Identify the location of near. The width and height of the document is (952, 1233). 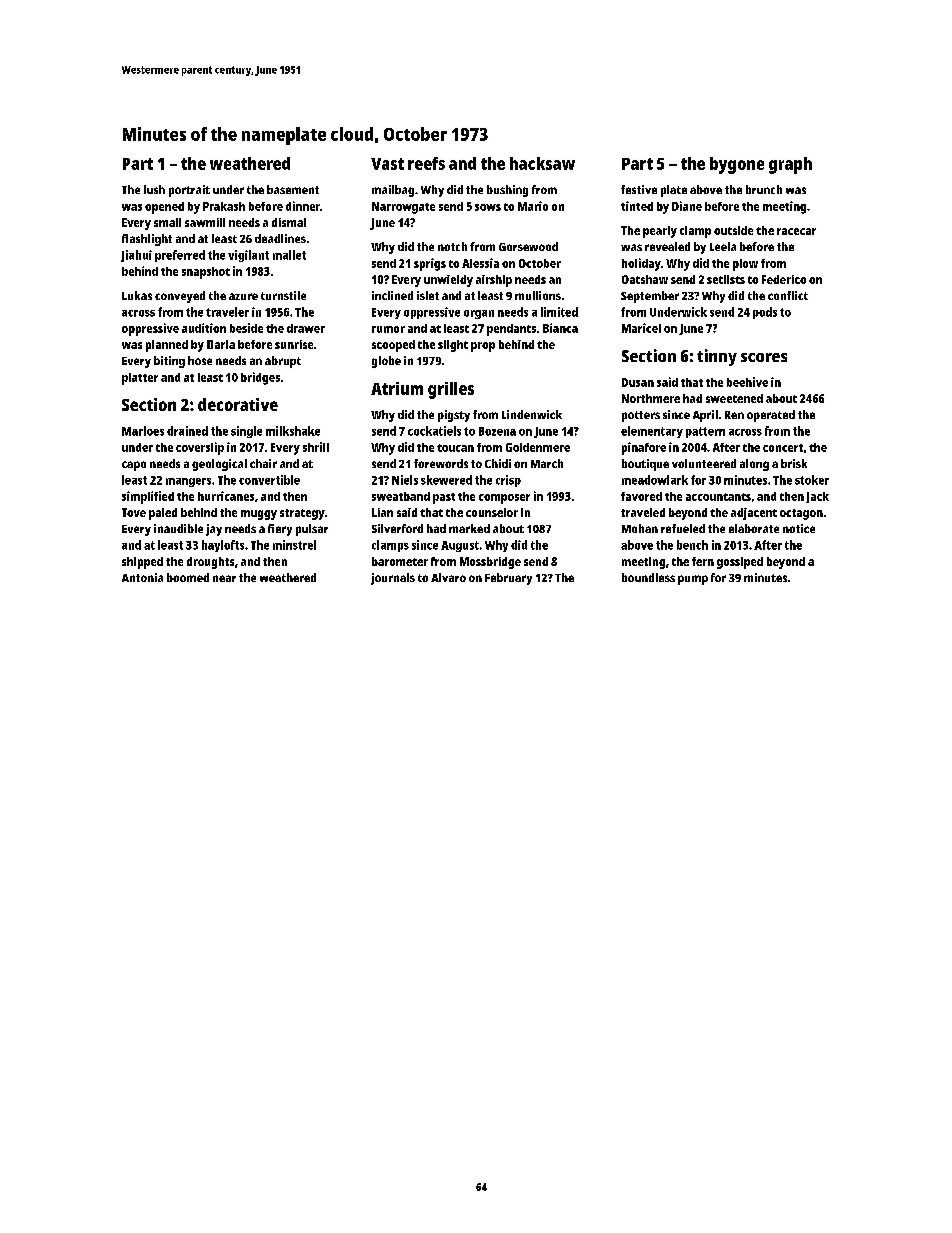
(224, 578).
